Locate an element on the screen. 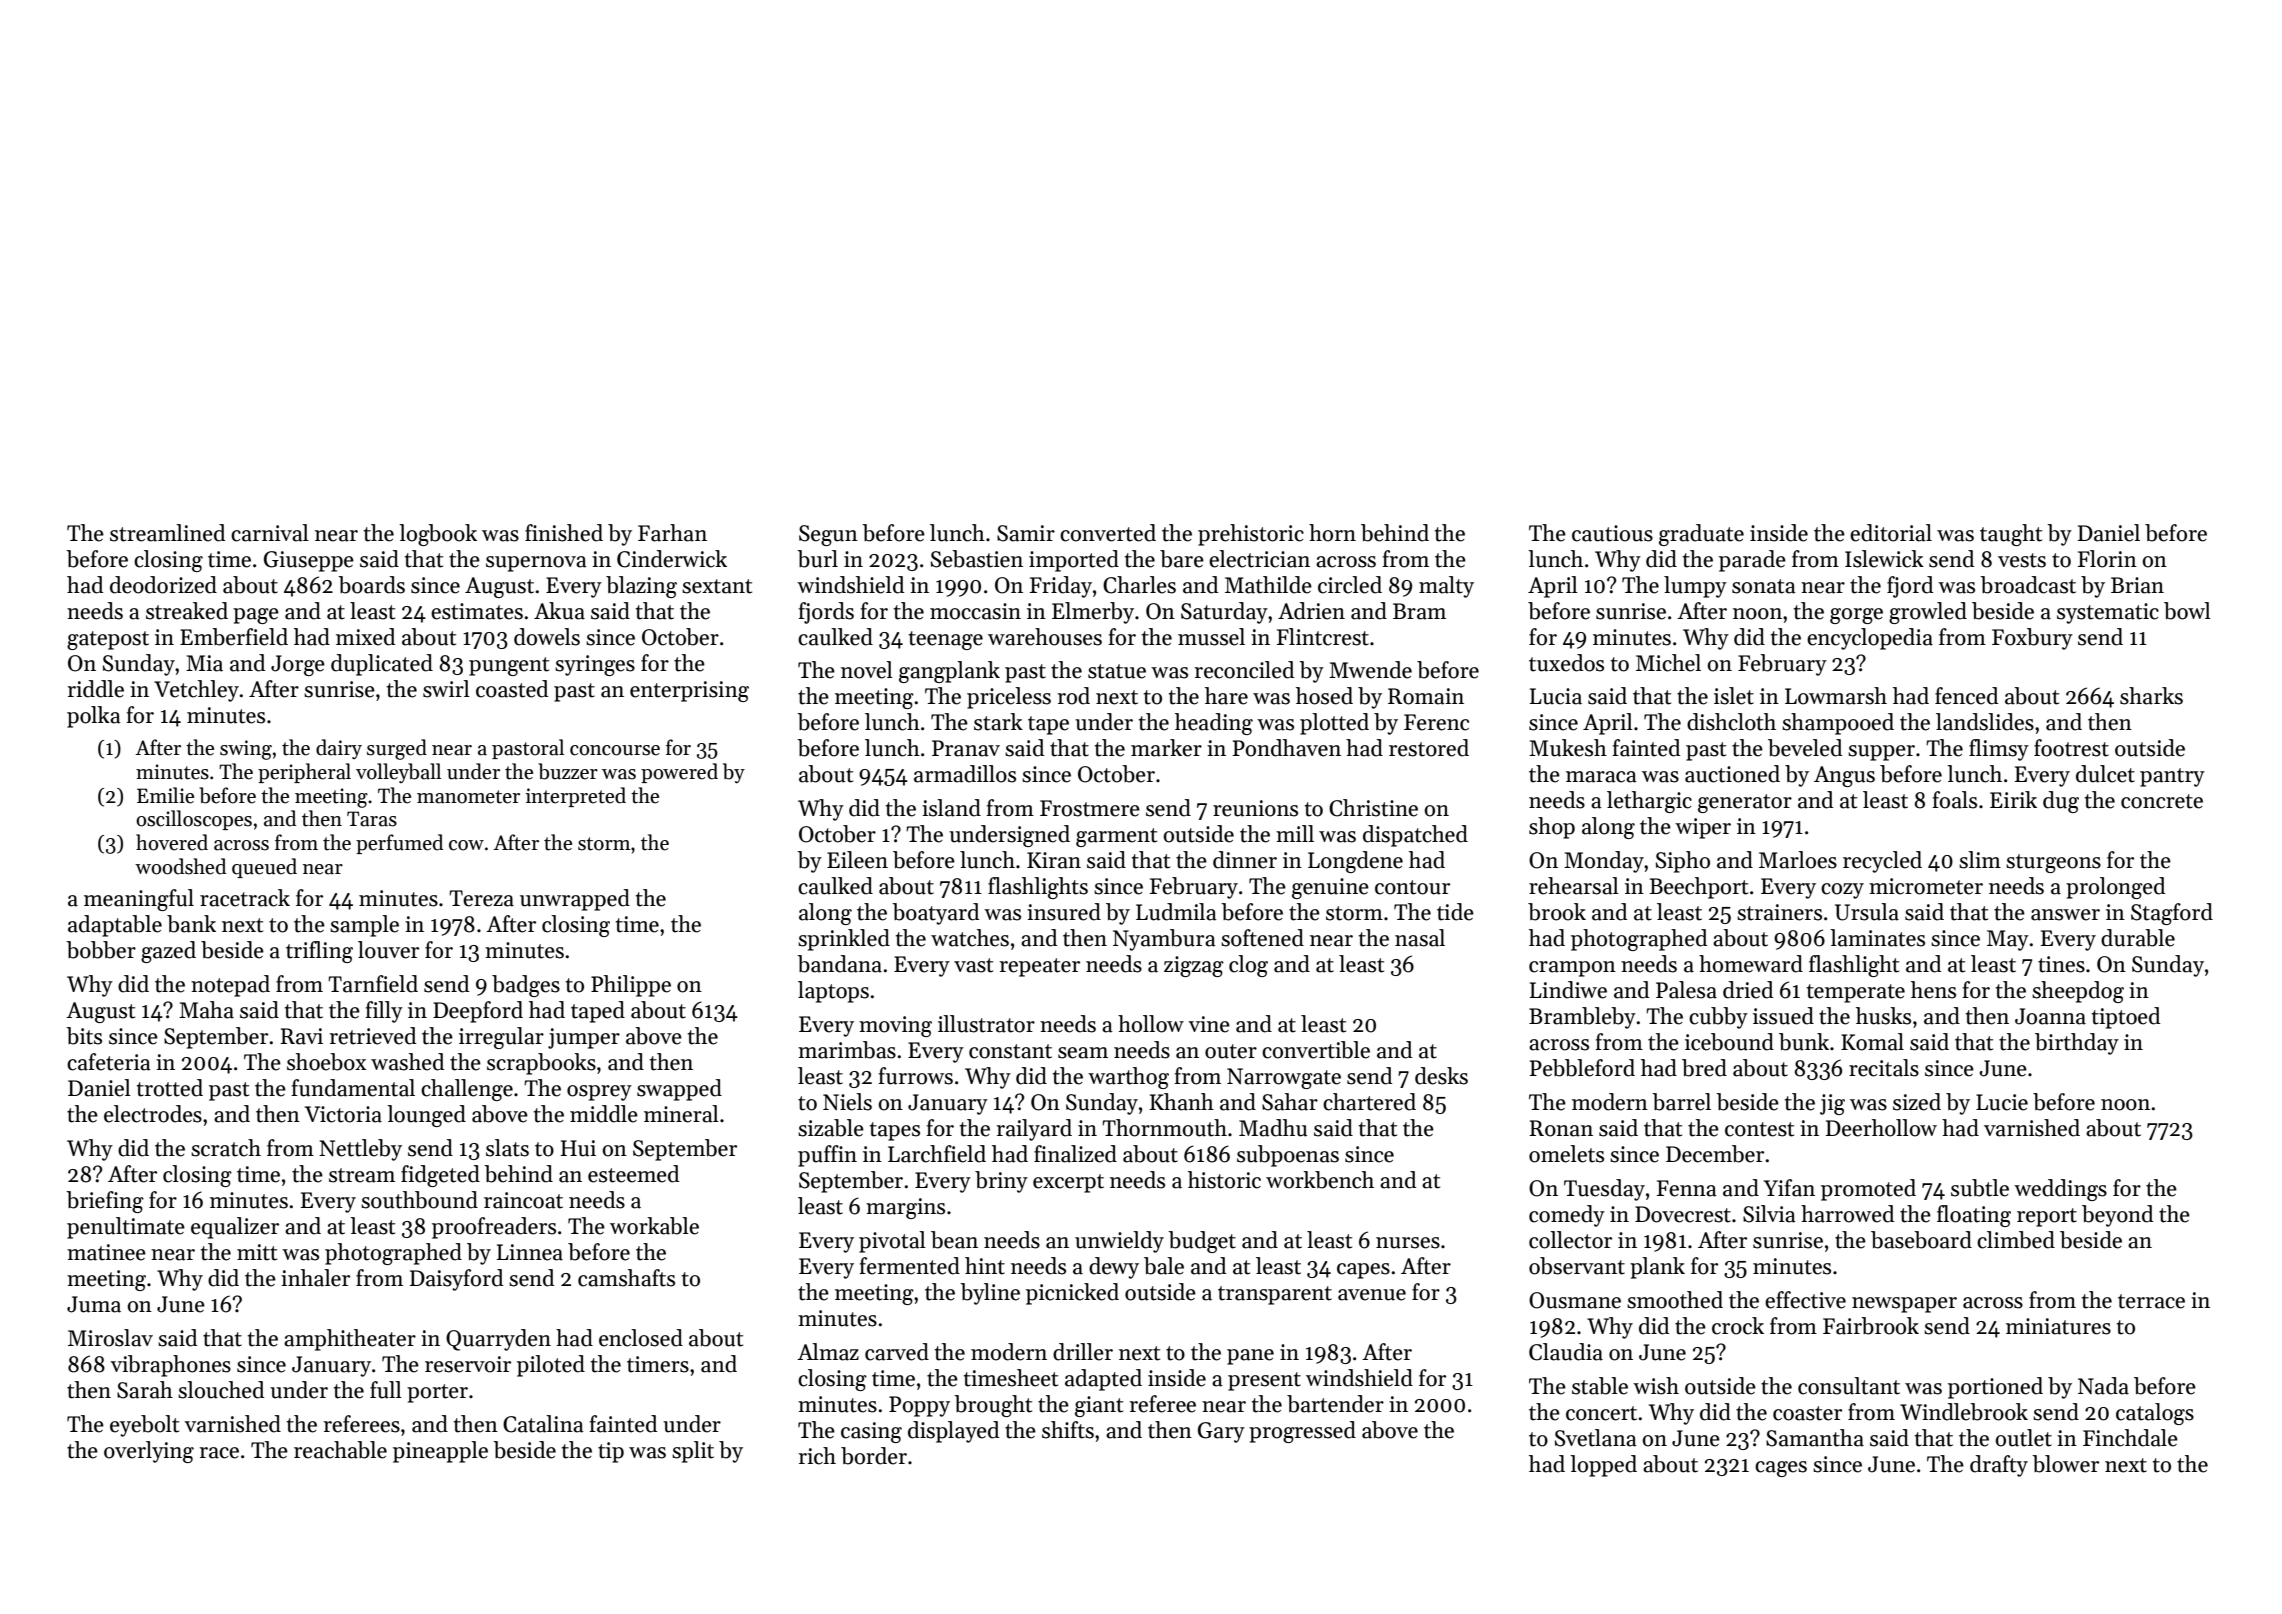 The width and height of the screenshot is (2282, 1614). filly is located at coordinates (384, 1012).
